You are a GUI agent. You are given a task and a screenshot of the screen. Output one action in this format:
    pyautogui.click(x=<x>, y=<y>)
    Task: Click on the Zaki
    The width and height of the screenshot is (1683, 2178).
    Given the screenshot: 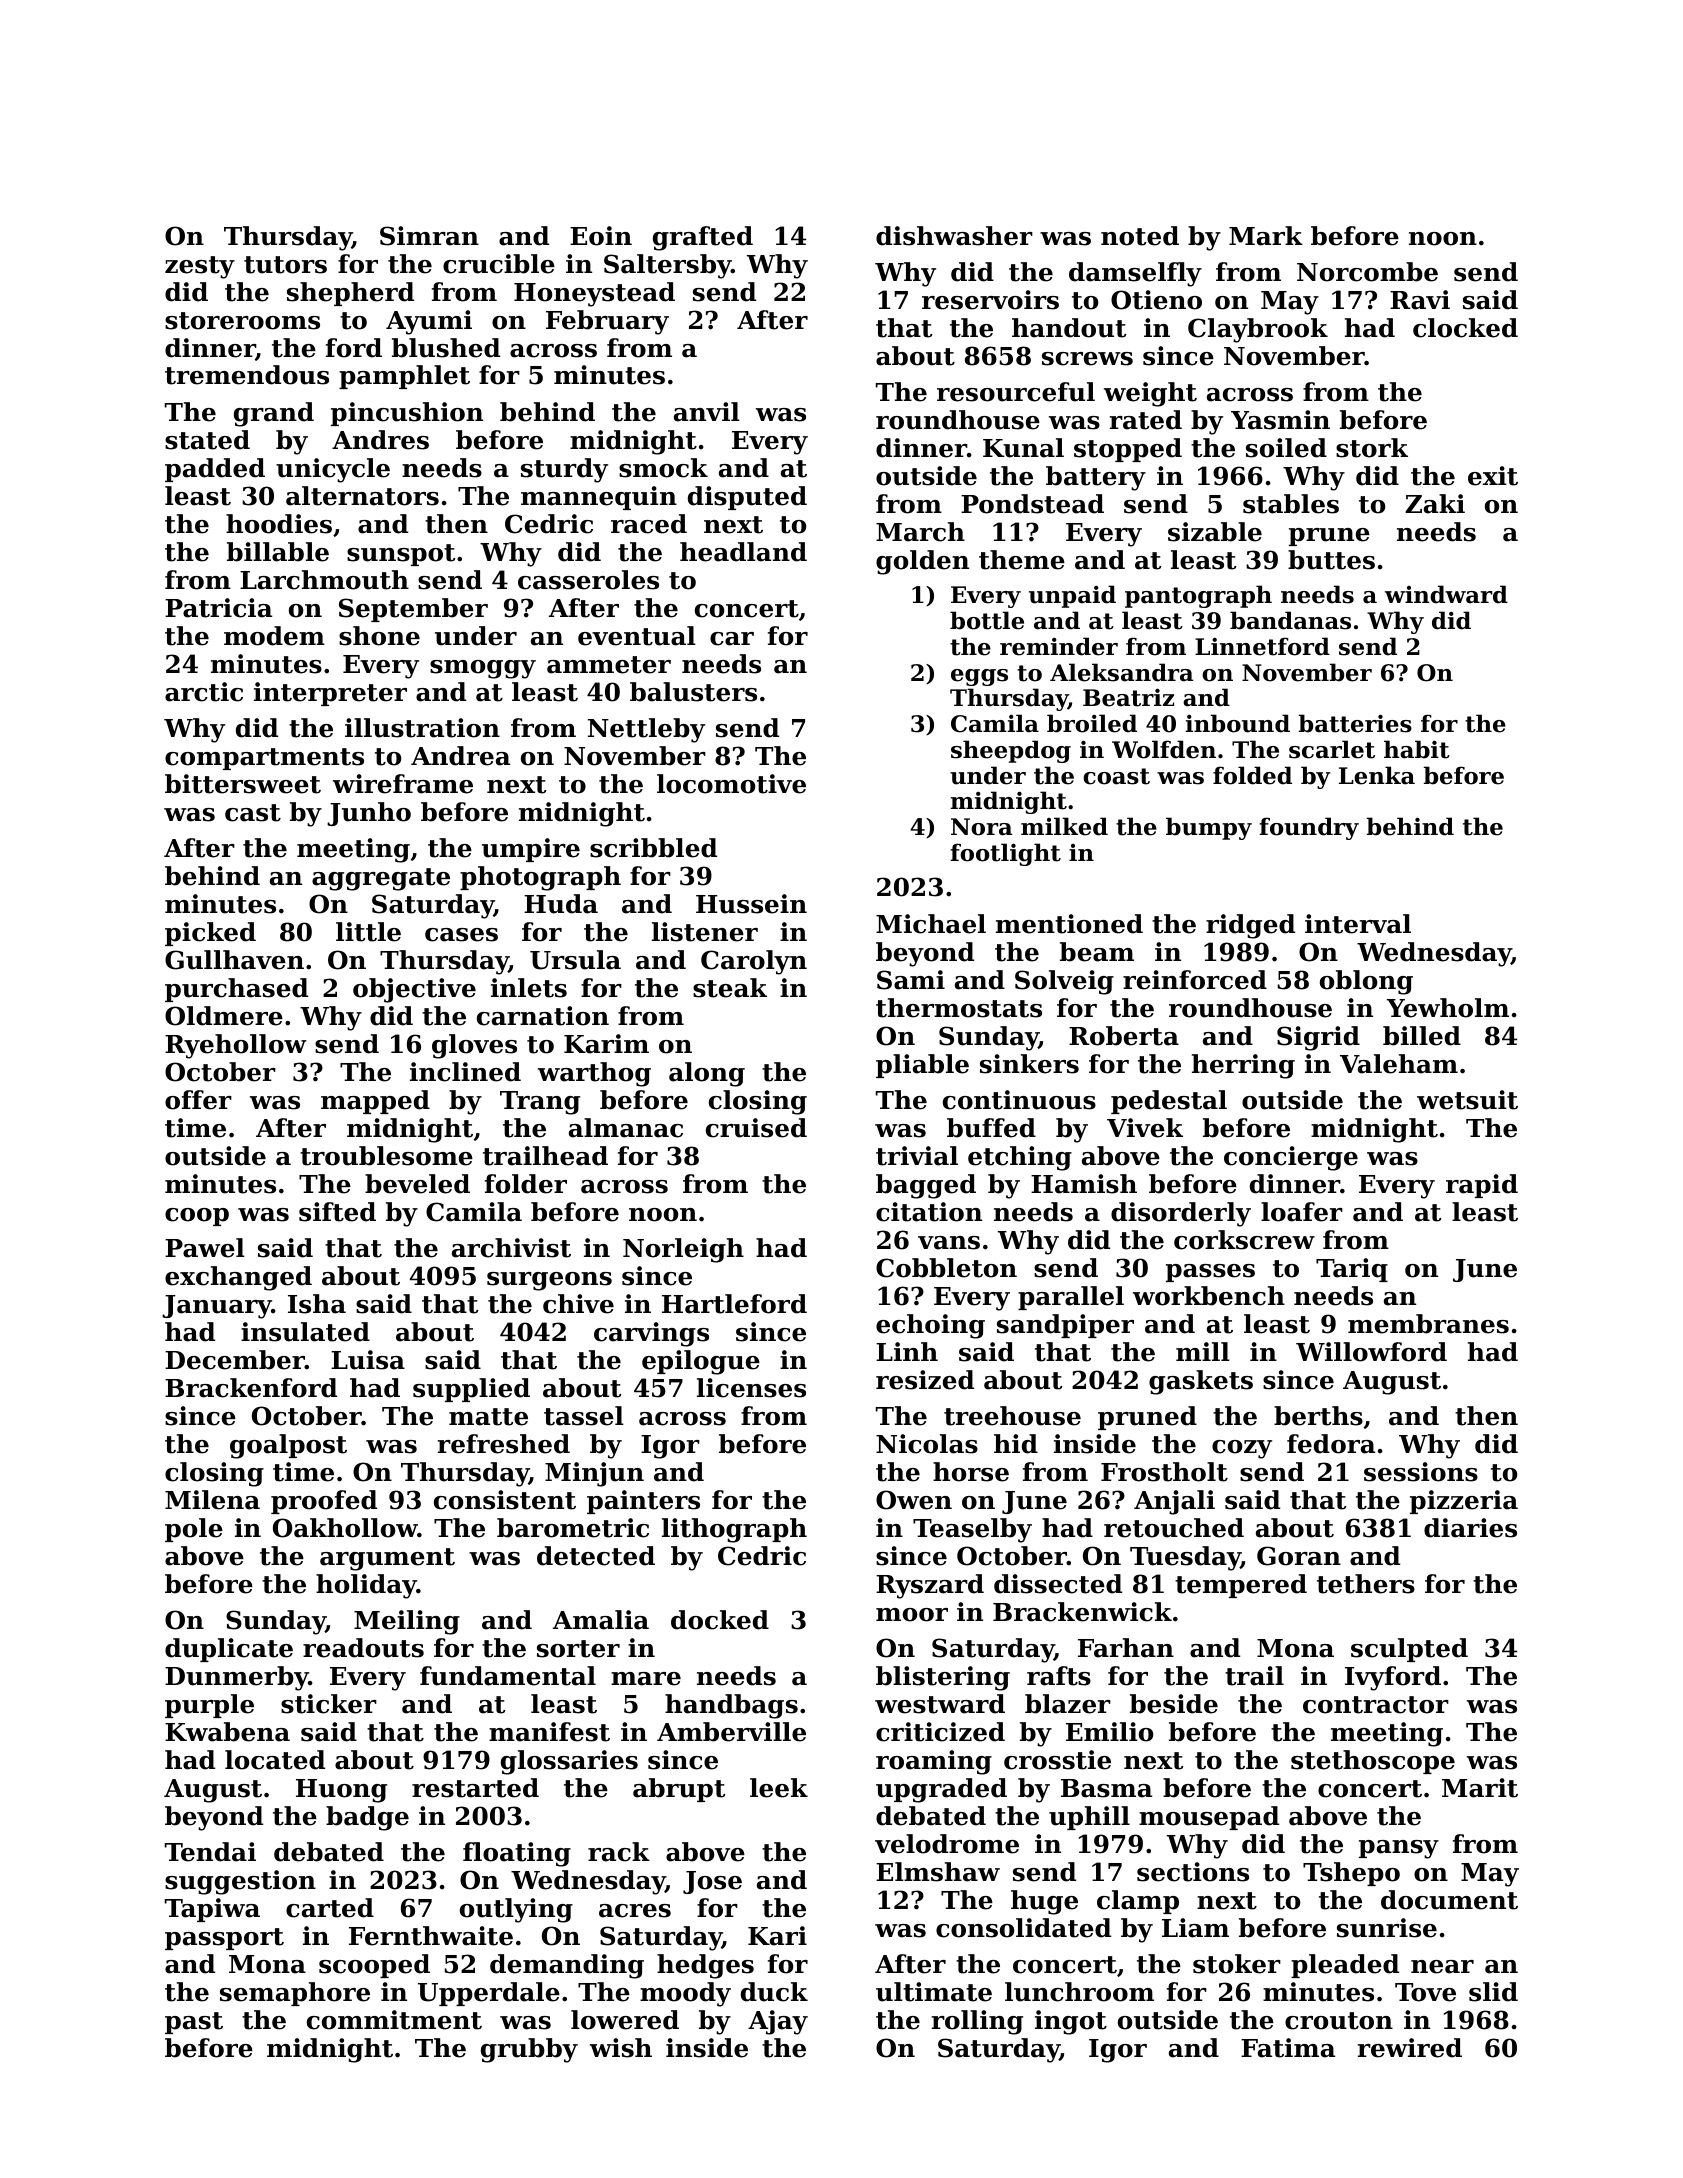 What is the action you would take?
    pyautogui.click(x=1435, y=504)
